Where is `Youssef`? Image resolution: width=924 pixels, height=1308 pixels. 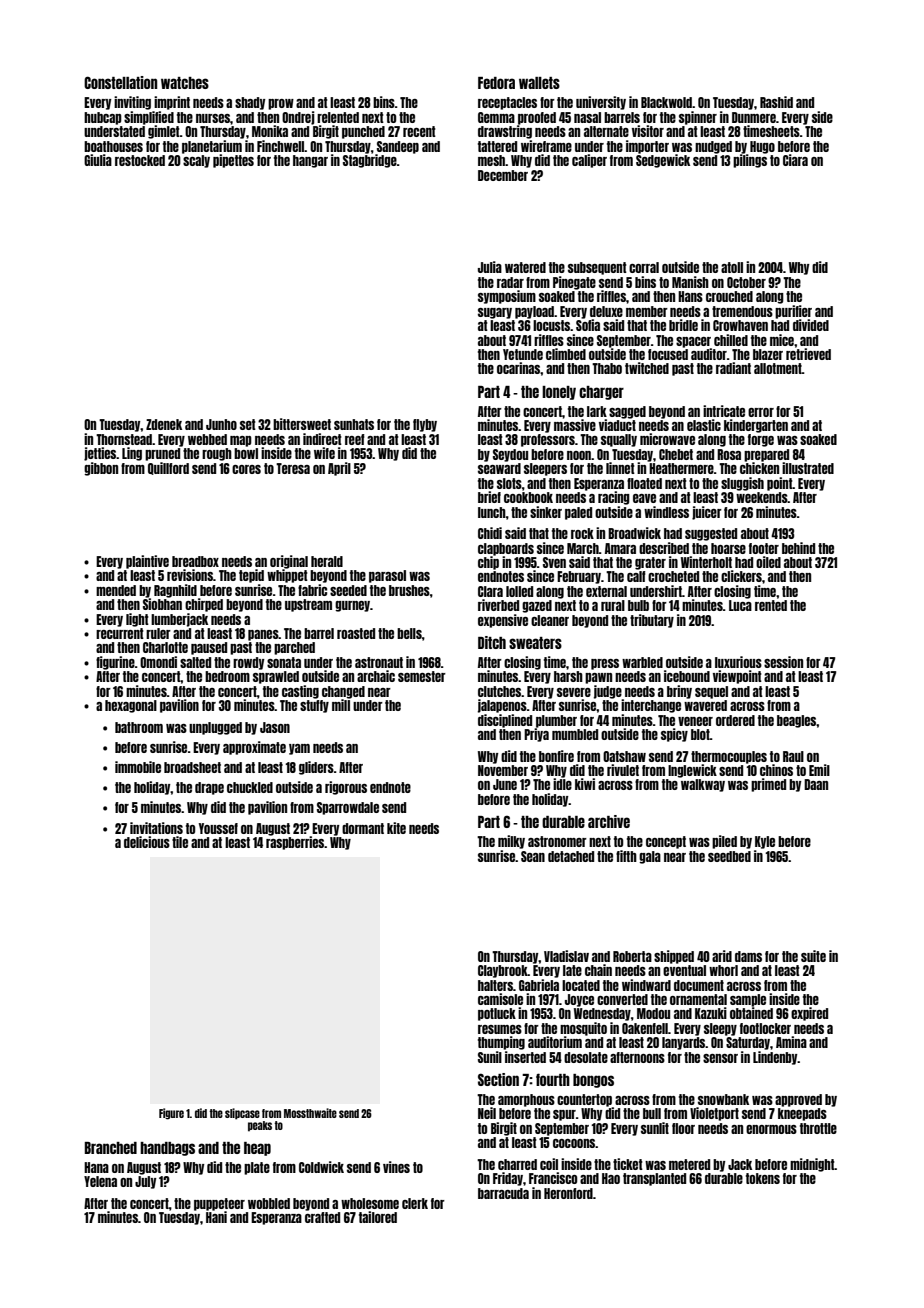 Youssef is located at coordinates (218, 828).
